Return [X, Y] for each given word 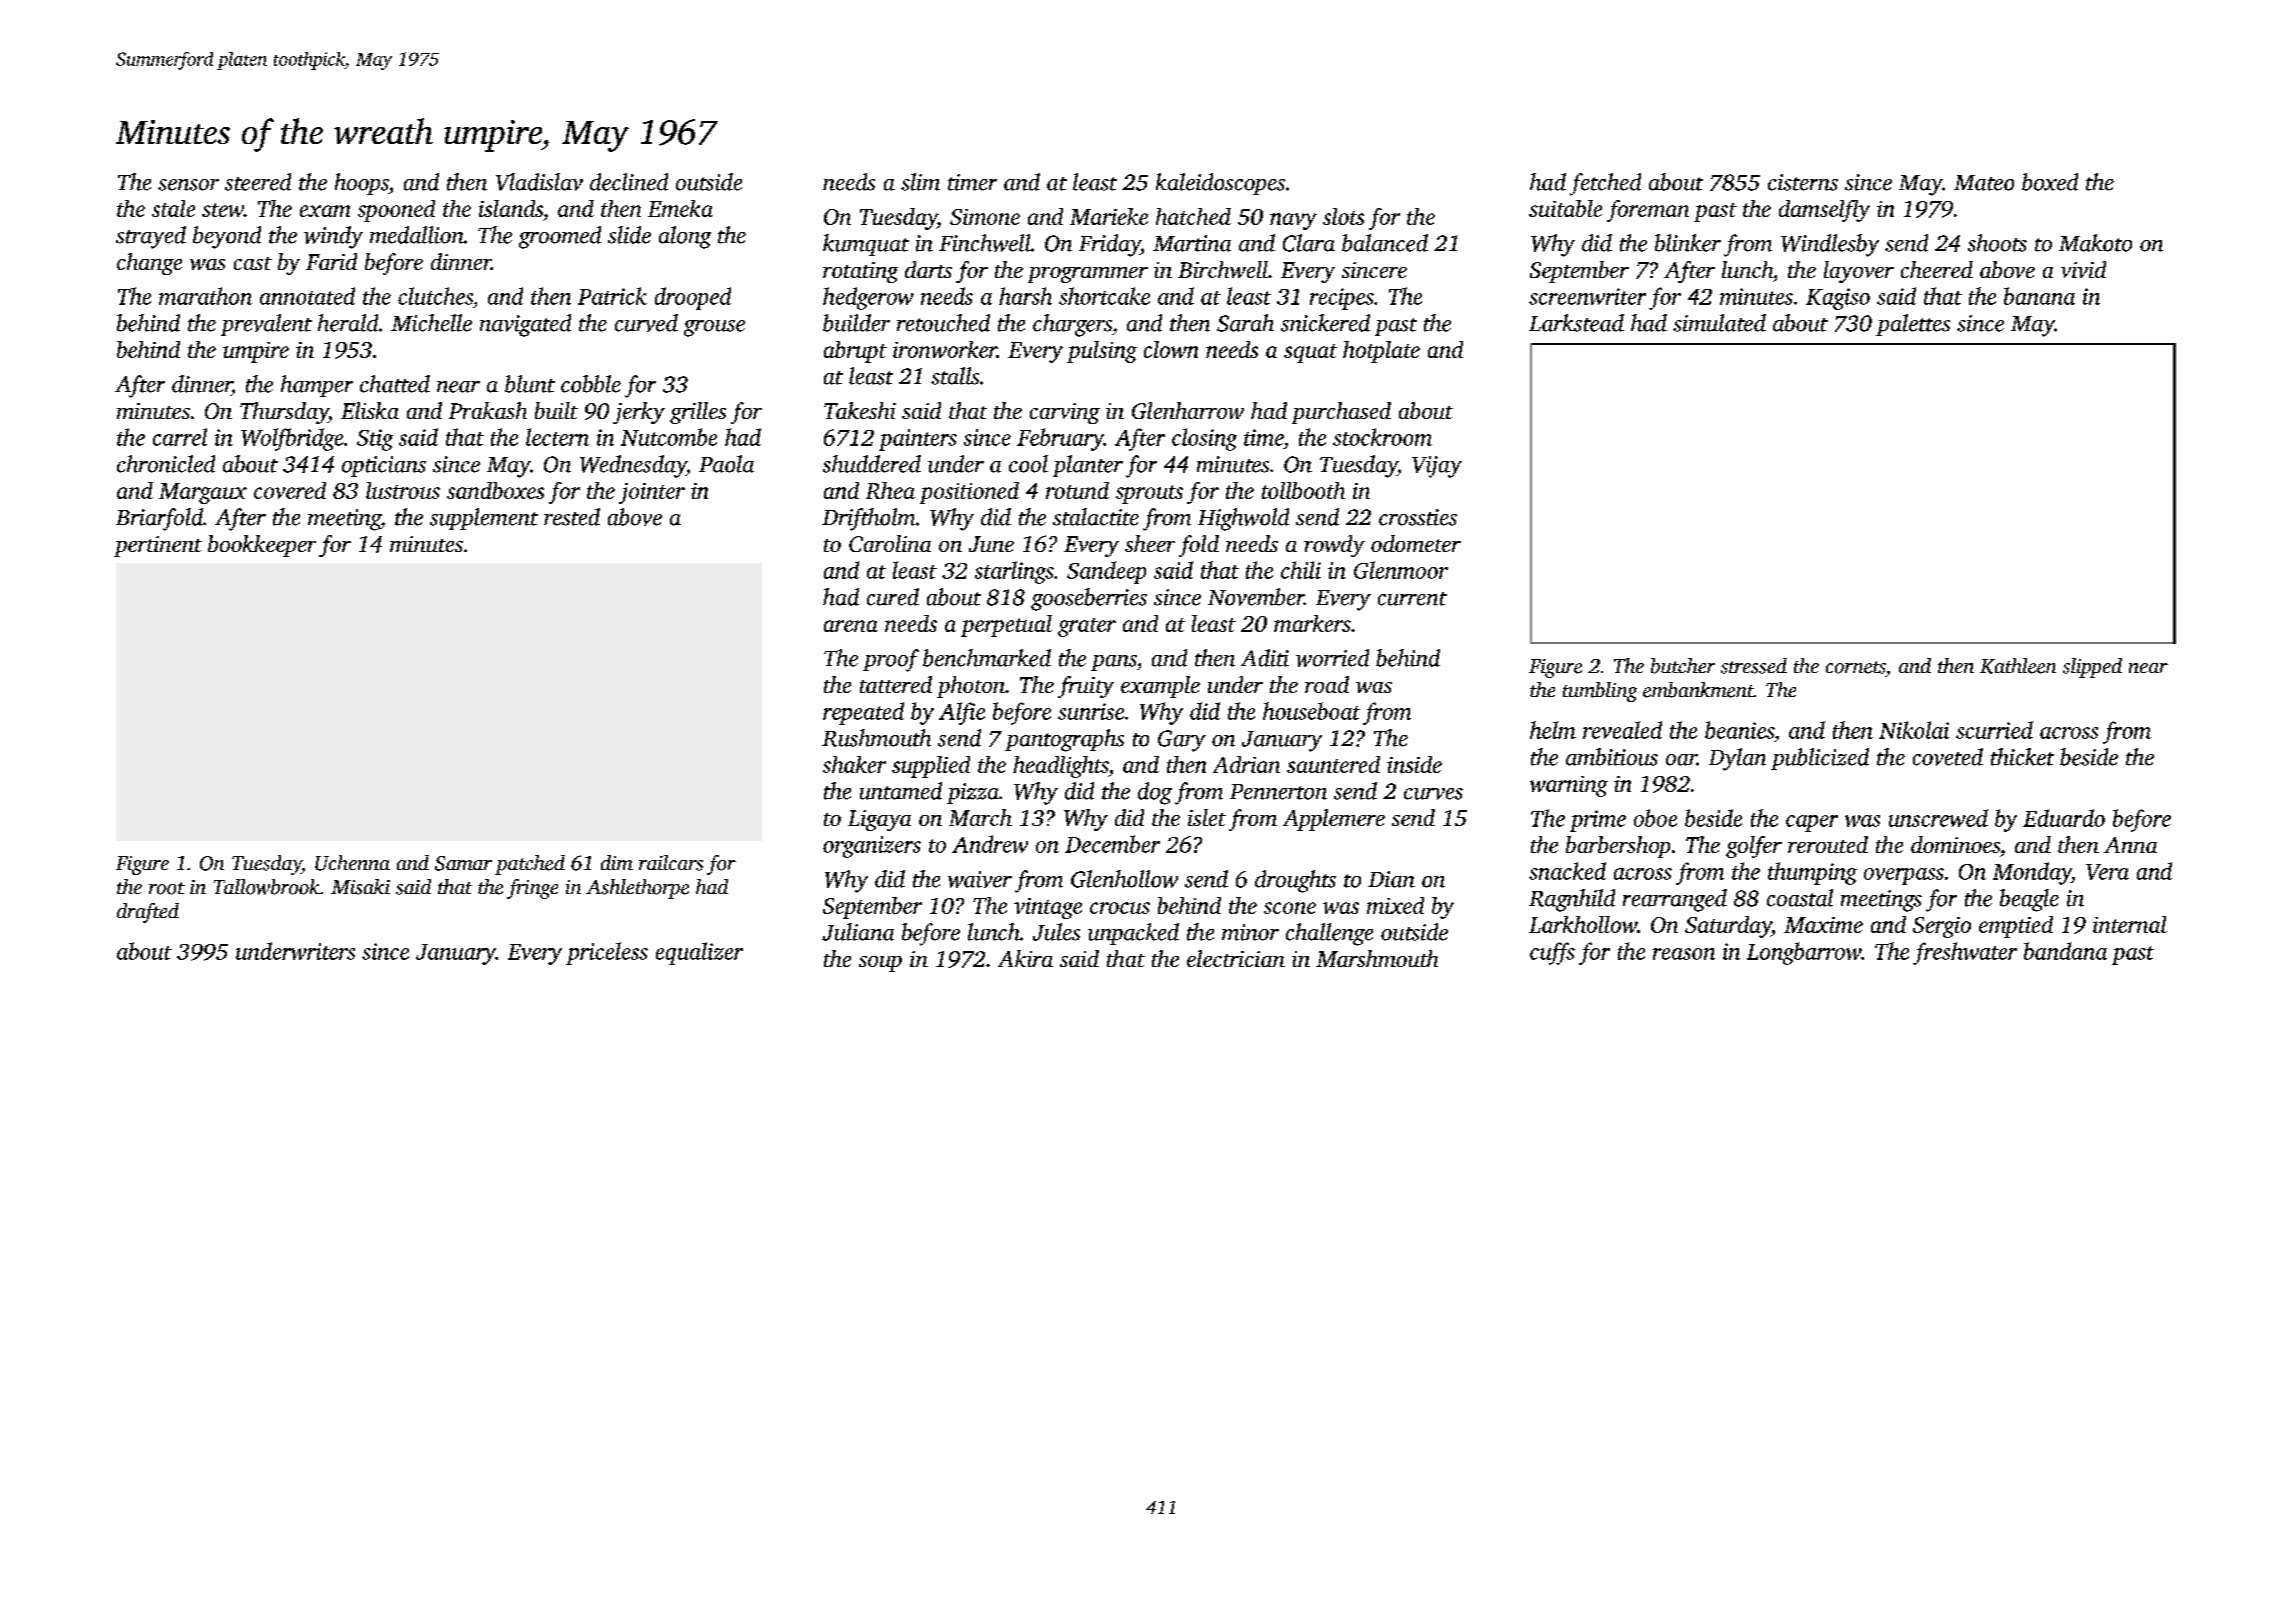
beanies [1739, 730]
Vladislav [539, 182]
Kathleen [2018, 666]
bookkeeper [262, 546]
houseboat [1311, 711]
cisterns [1803, 182]
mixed [1395, 905]
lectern [557, 437]
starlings [1014, 572]
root [167, 888]
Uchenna [352, 863]
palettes [1913, 325]
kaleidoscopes [1220, 184]
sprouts [1149, 494]
